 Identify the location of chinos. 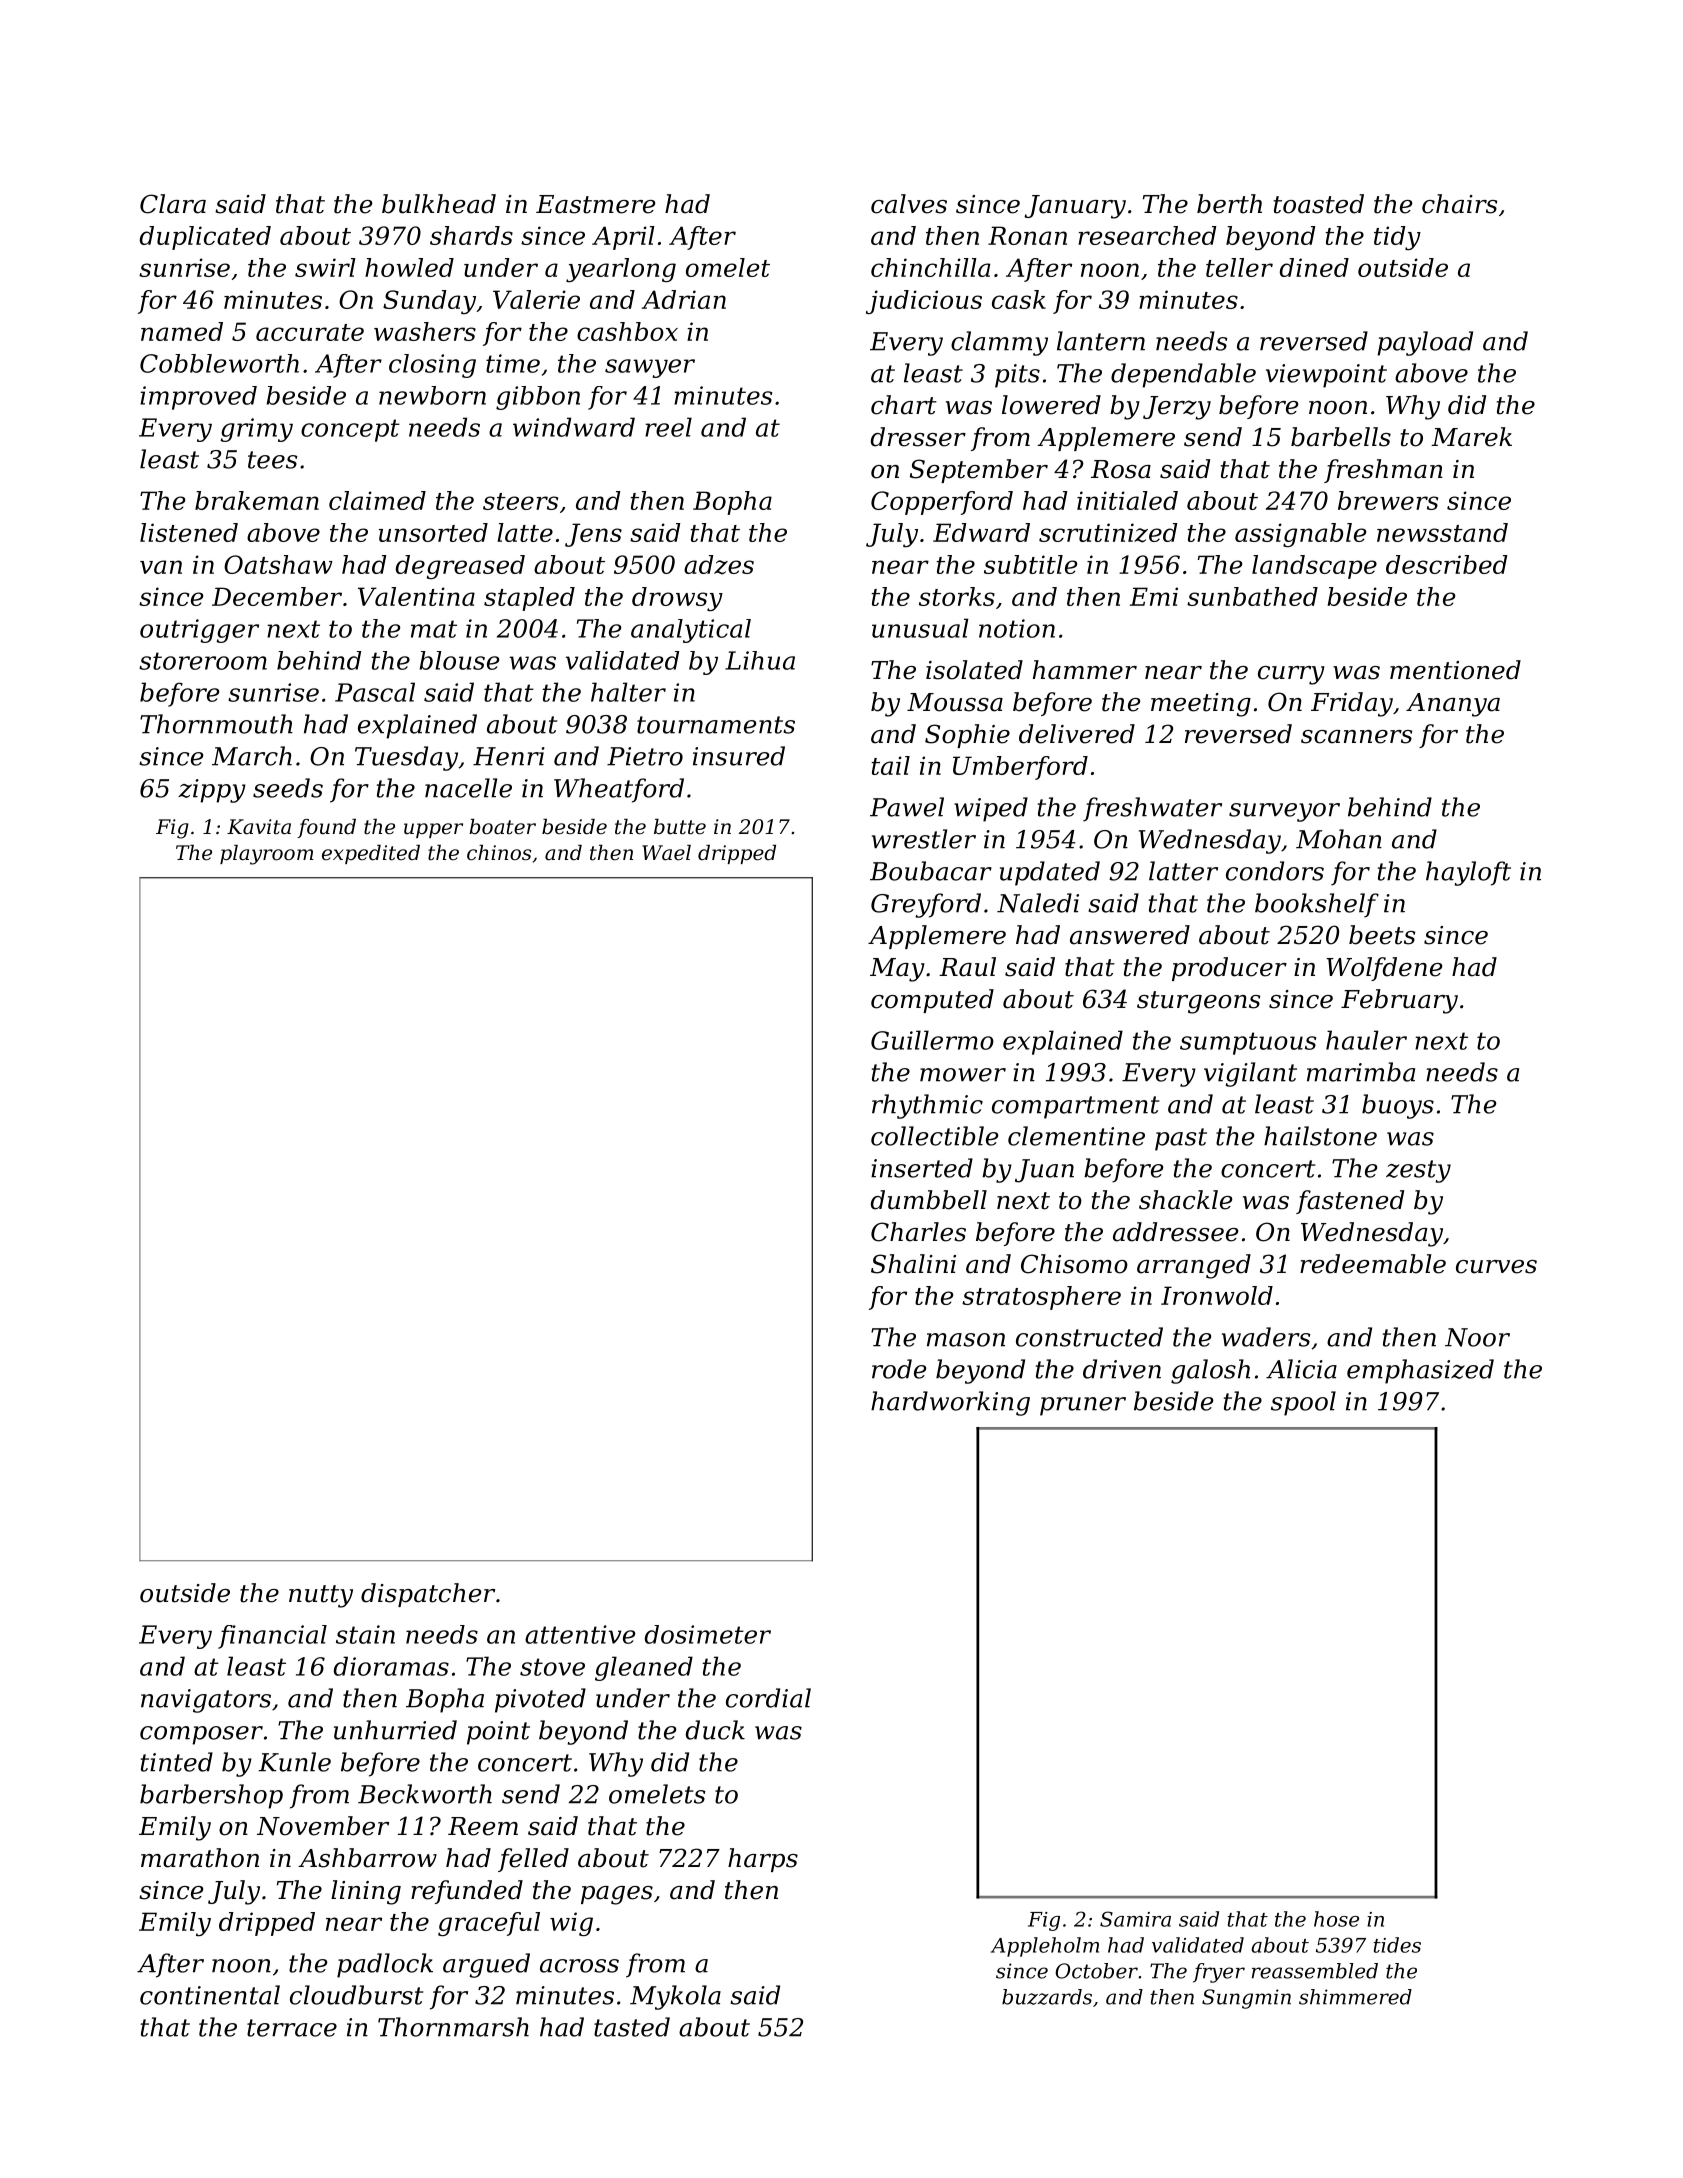
(499, 853).
